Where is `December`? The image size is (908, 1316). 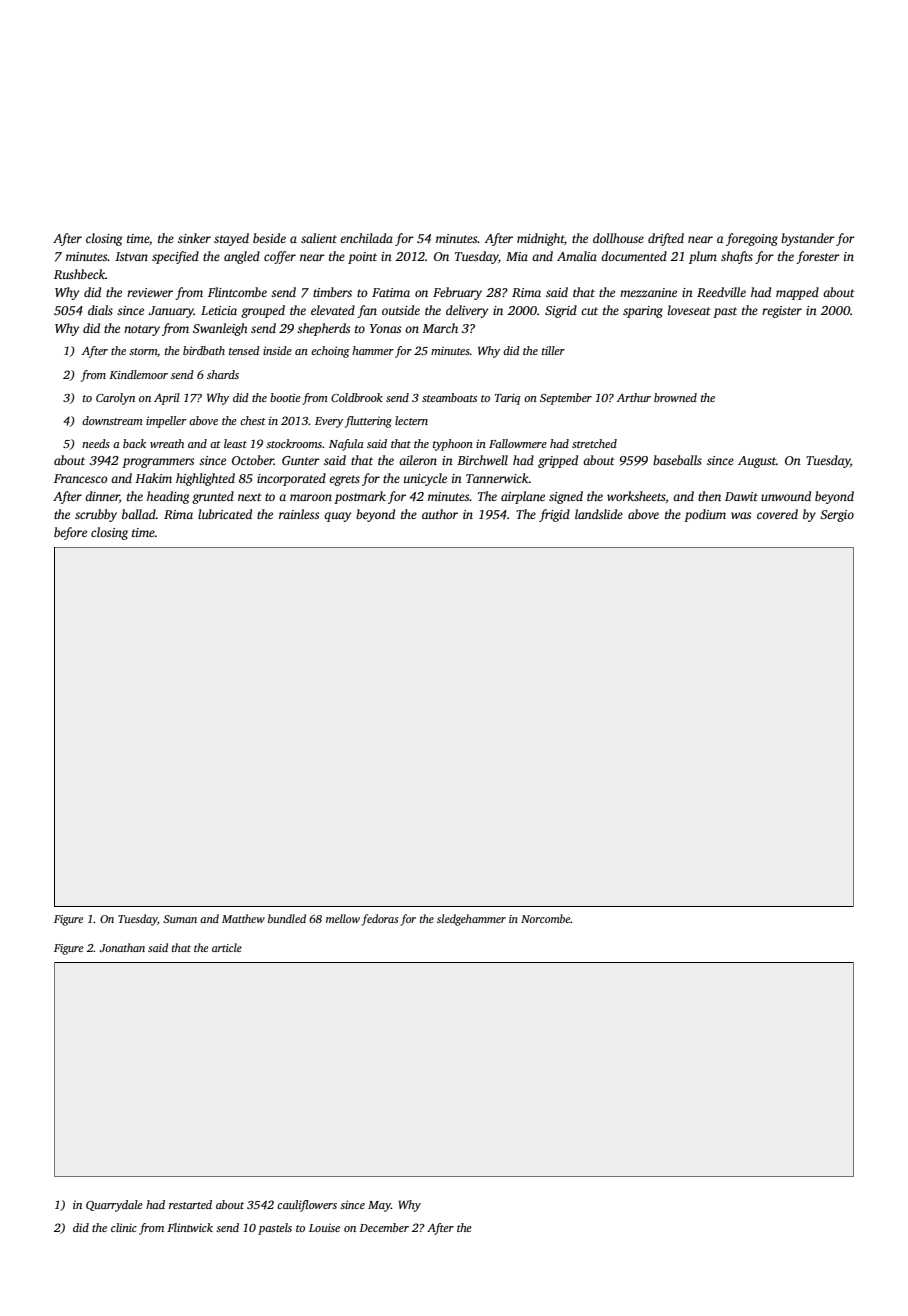 December is located at coordinates (384, 1227).
